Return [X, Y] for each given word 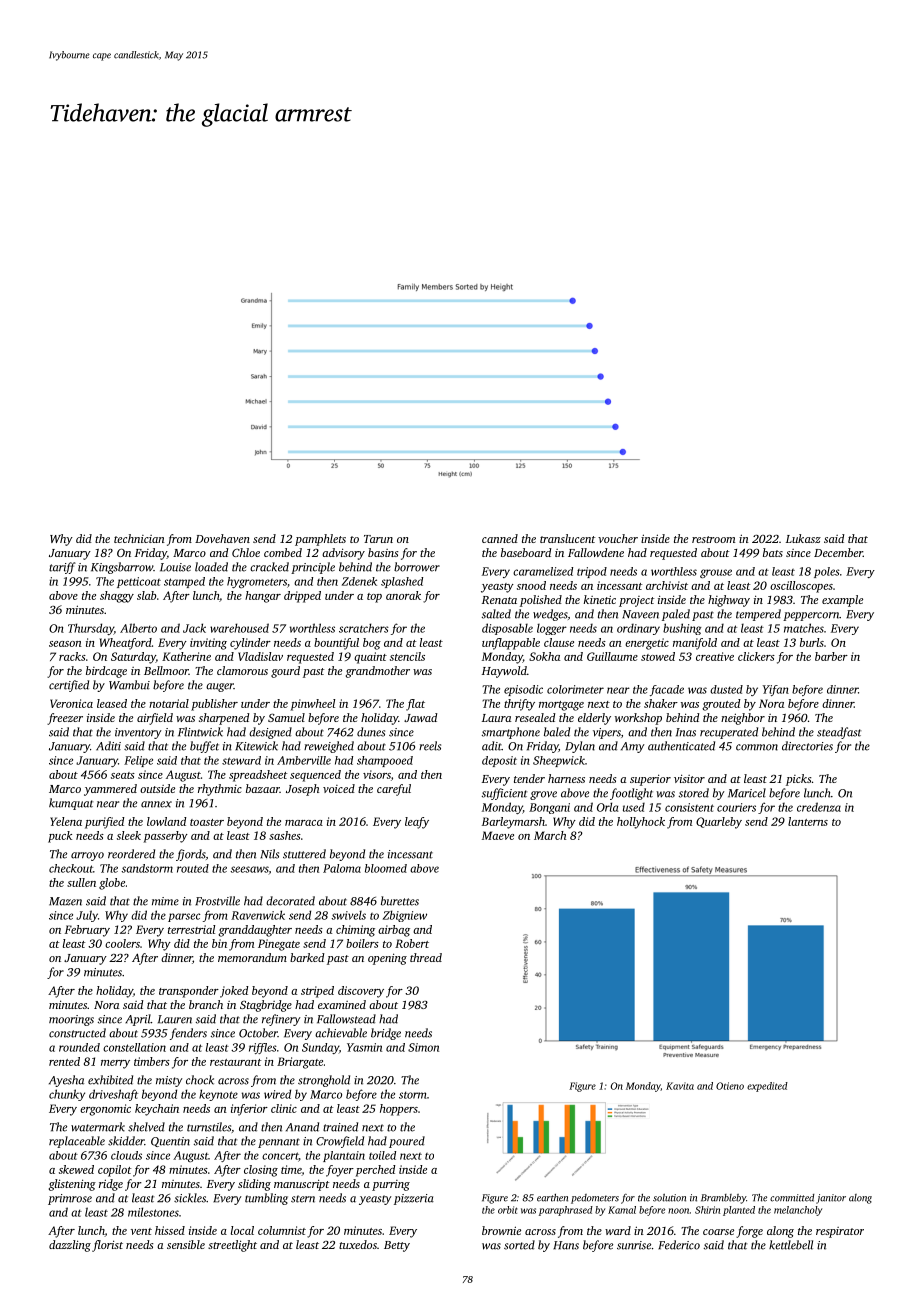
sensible [186, 1244]
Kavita [680, 1086]
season [65, 644]
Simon [423, 1047]
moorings [71, 1020]
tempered [758, 615]
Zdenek [359, 581]
